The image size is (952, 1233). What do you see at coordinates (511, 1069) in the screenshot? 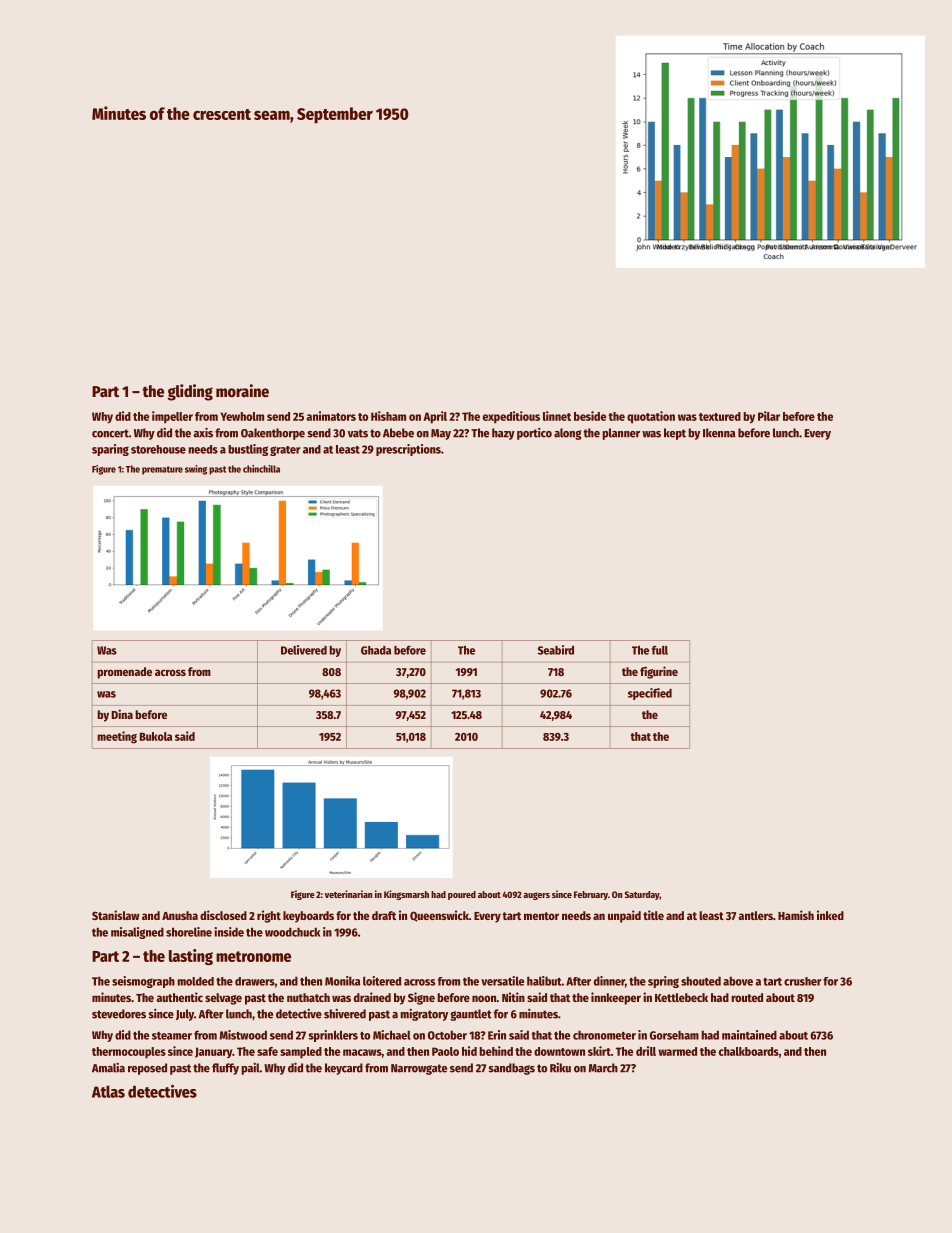
I see `sandbags` at bounding box center [511, 1069].
